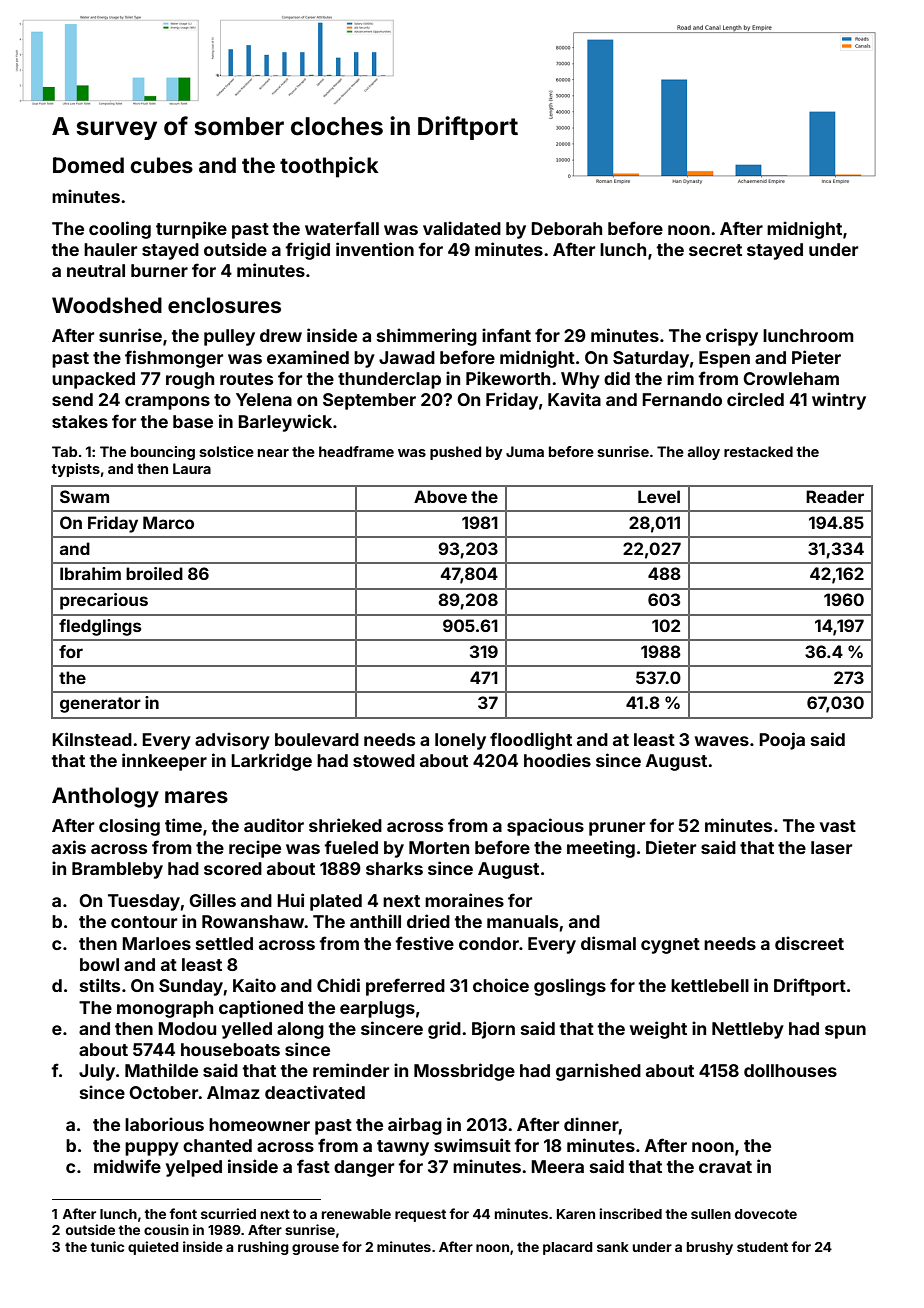 The width and height of the screenshot is (924, 1308). What do you see at coordinates (762, 1247) in the screenshot?
I see `student` at bounding box center [762, 1247].
